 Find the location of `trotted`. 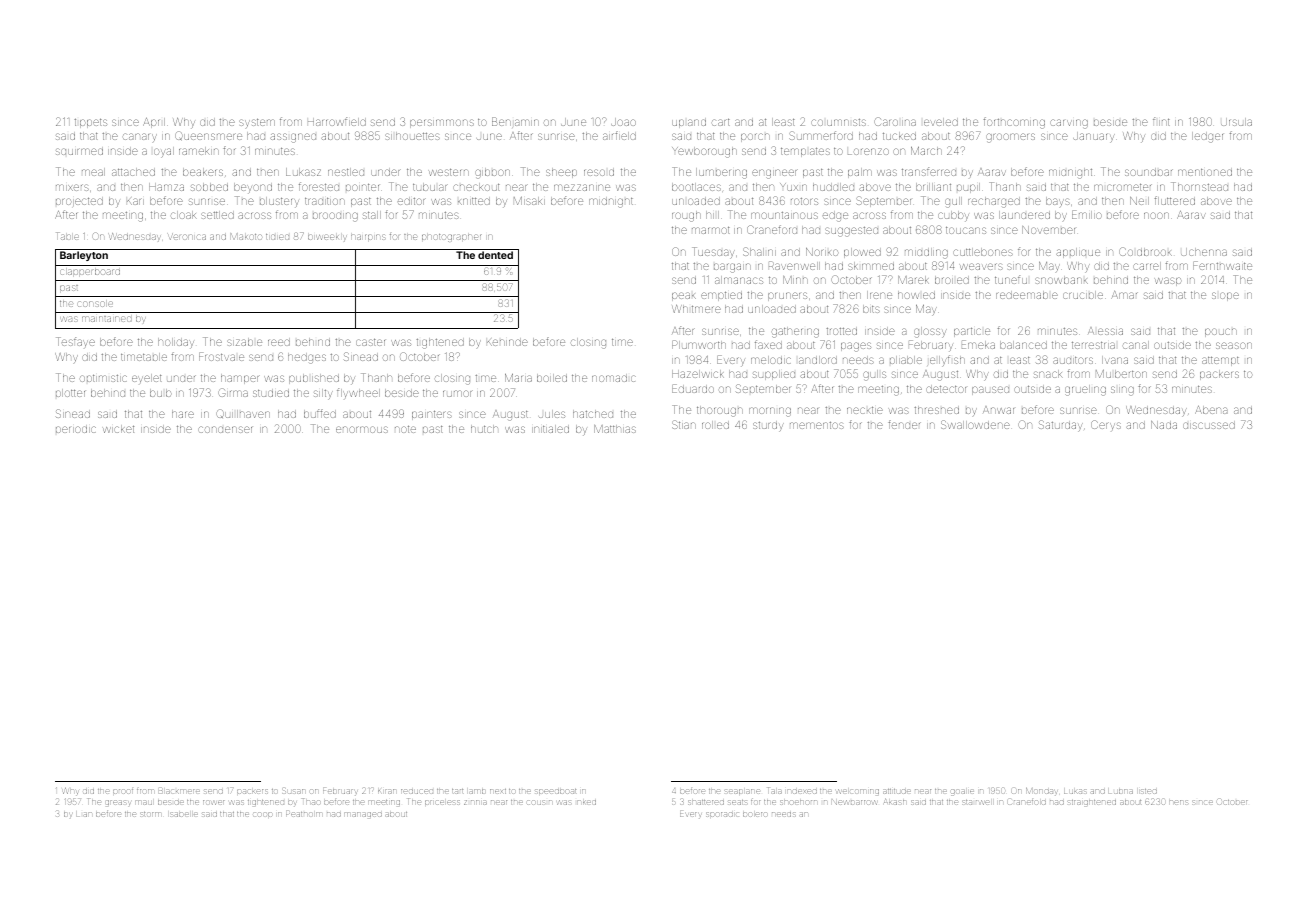

trotted is located at coordinates (841, 331).
